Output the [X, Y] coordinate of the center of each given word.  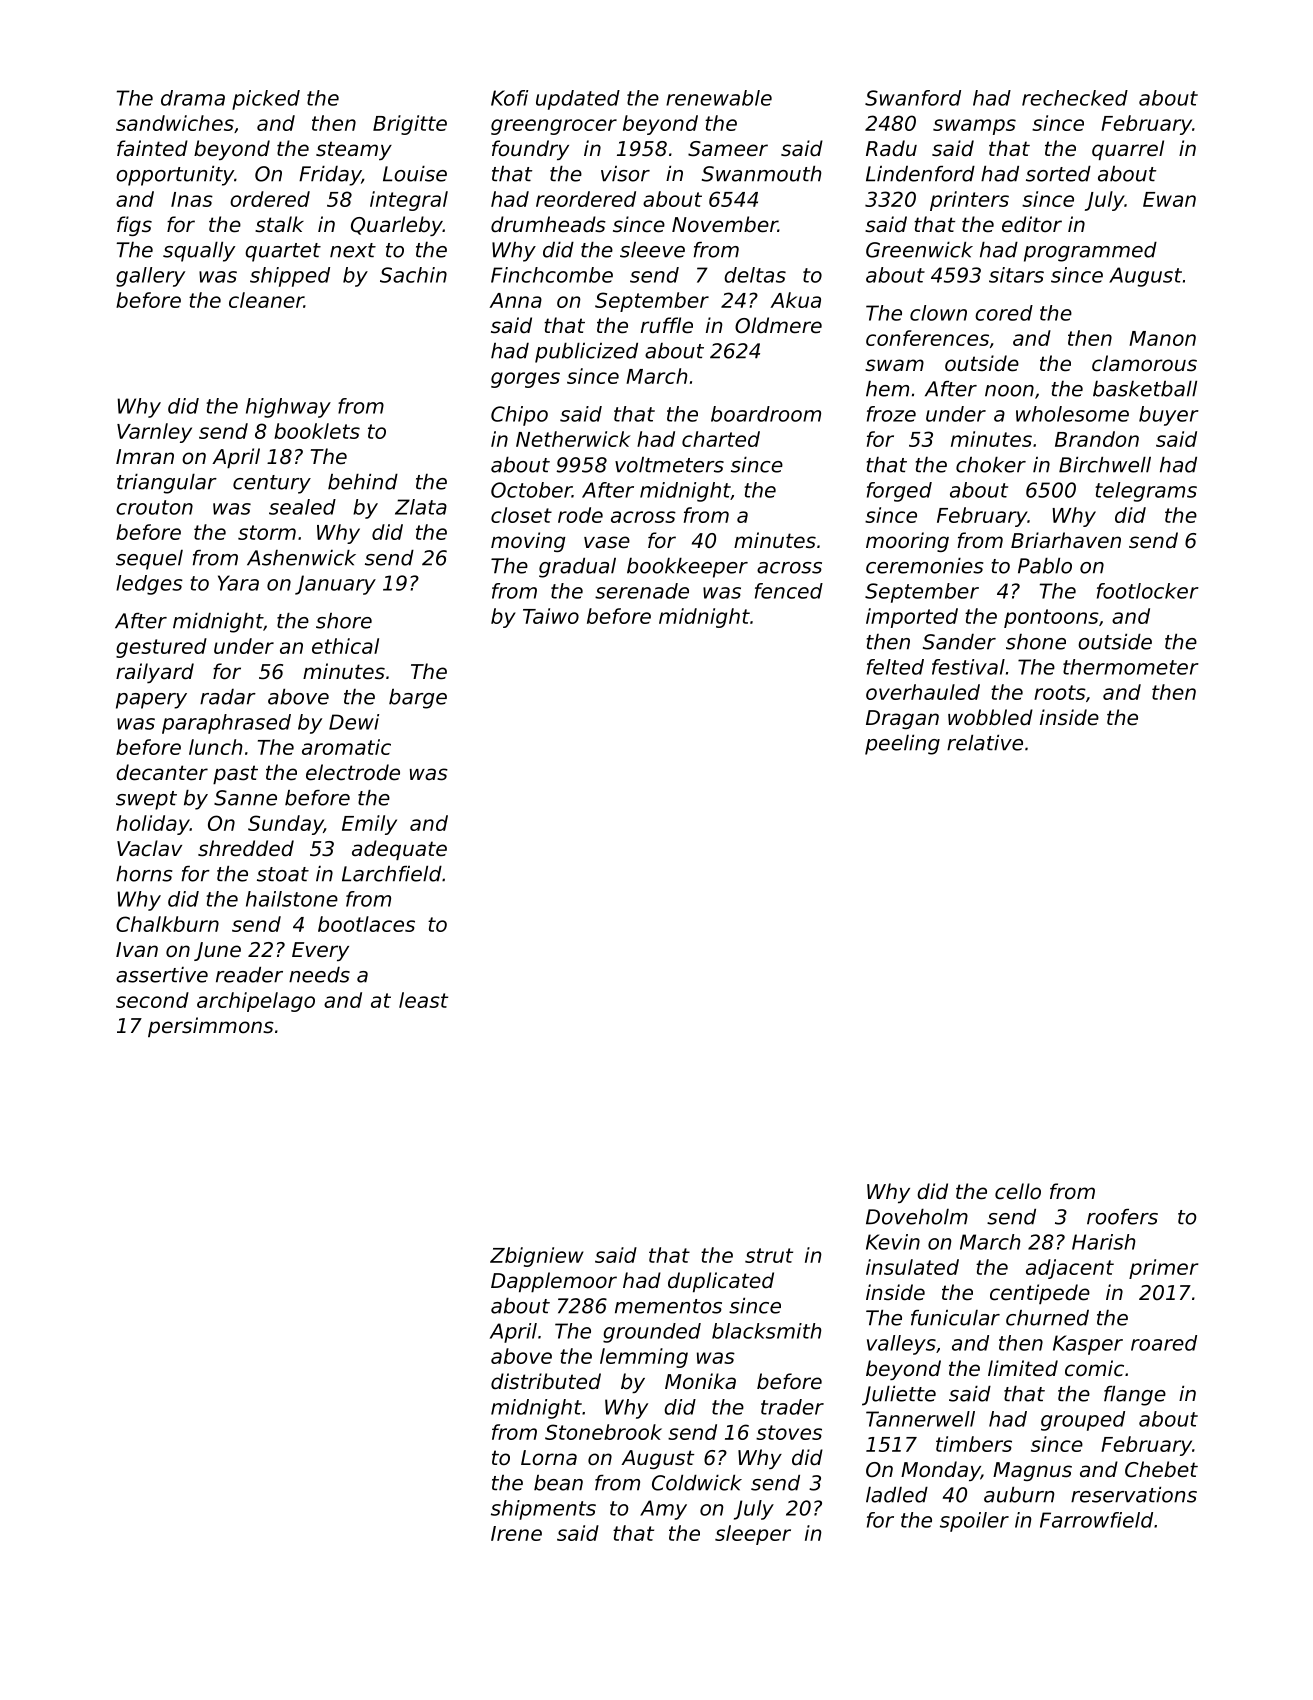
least [423, 1000]
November [725, 224]
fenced [789, 591]
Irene [516, 1533]
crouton [154, 507]
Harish [1104, 1242]
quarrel [1128, 150]
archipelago [256, 1002]
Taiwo [551, 616]
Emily [369, 825]
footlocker [1148, 591]
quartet [283, 252]
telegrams [1146, 492]
